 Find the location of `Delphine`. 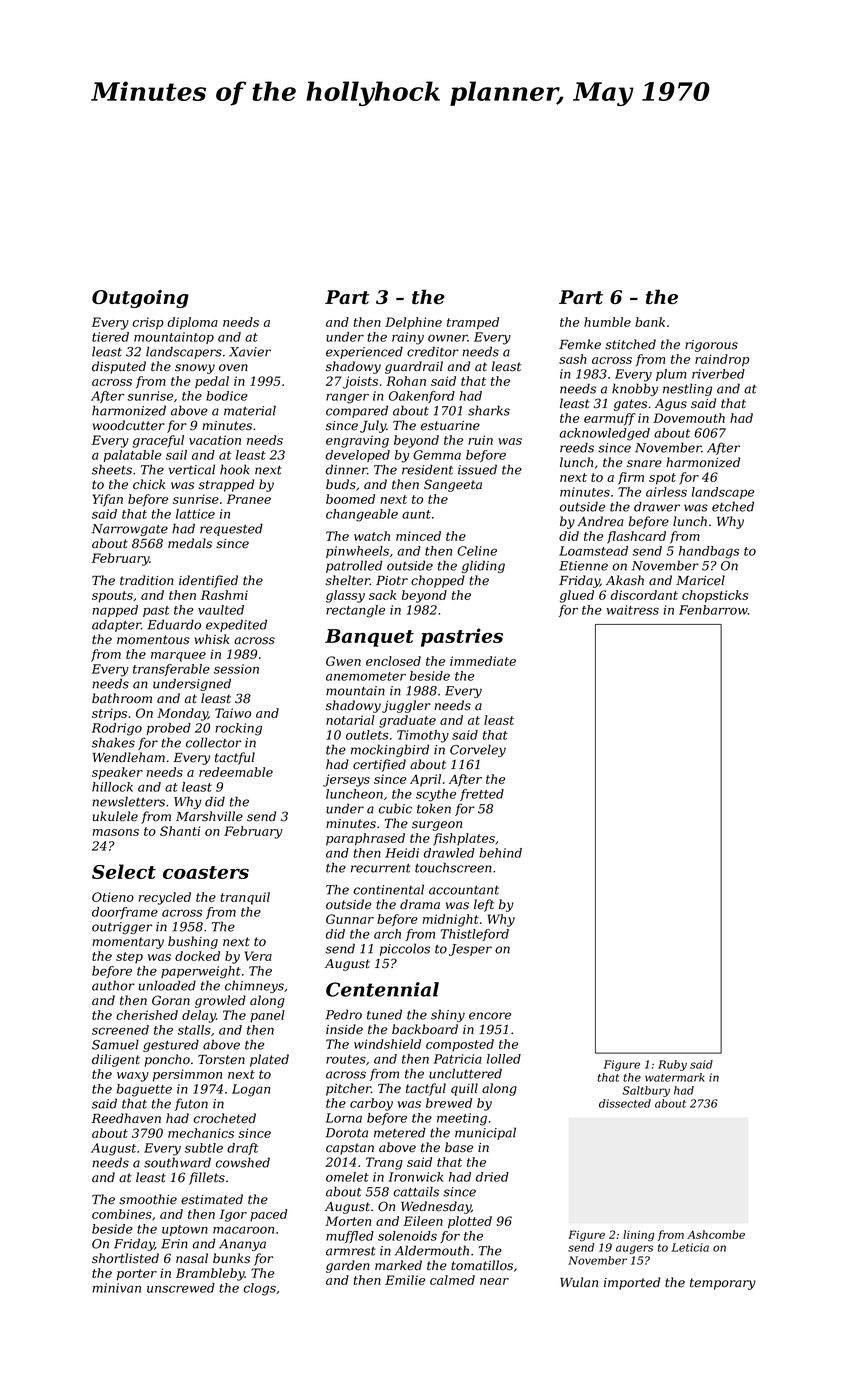

Delphine is located at coordinates (413, 323).
